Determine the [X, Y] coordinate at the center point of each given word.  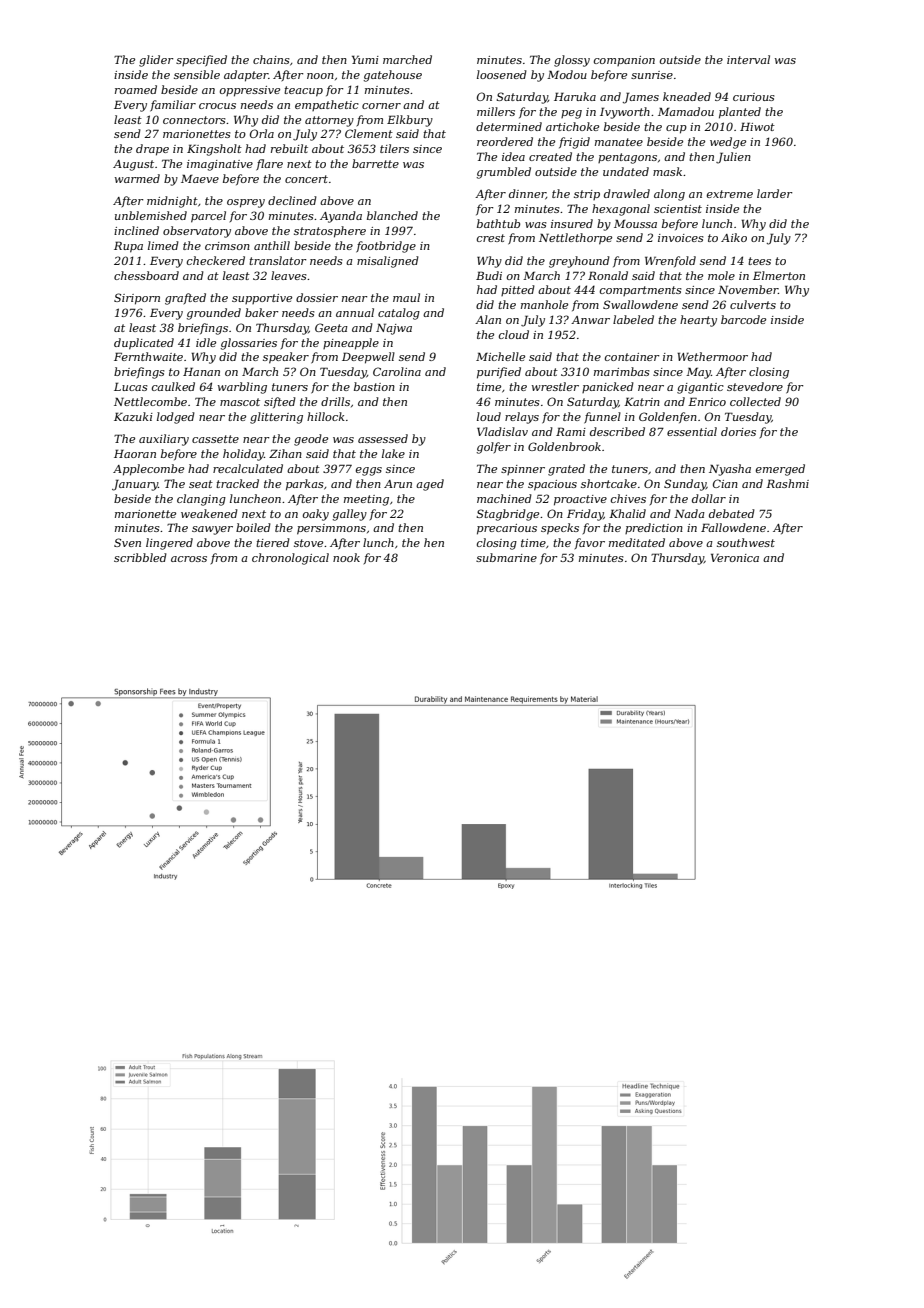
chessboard [146, 275]
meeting [366, 500]
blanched [392, 215]
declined [292, 200]
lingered [169, 544]
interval [748, 59]
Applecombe [148, 470]
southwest [746, 542]
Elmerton [779, 275]
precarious [507, 529]
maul [406, 297]
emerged [780, 470]
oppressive [250, 91]
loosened [502, 74]
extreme [730, 194]
